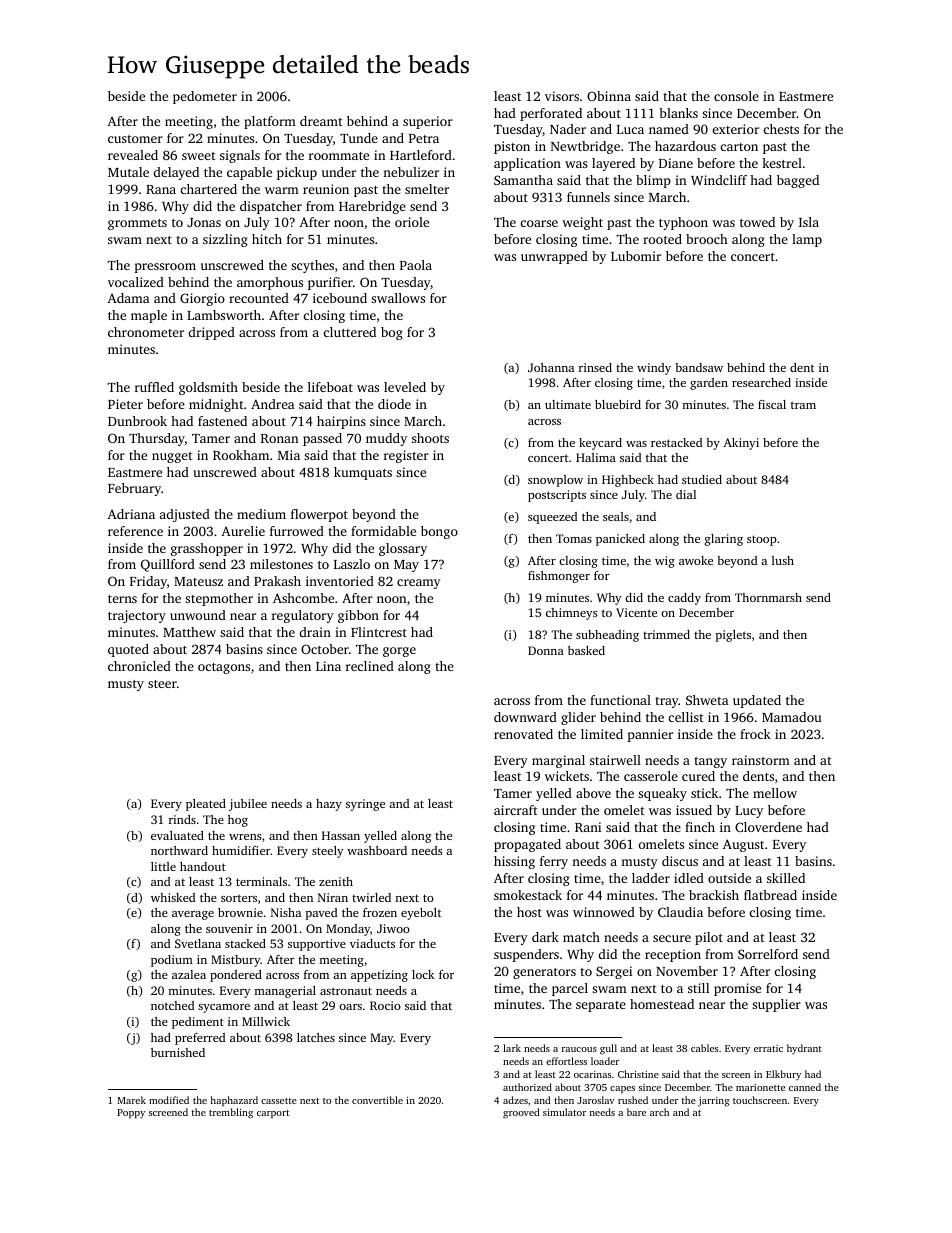 Image resolution: width=952 pixels, height=1233 pixels. Describe the element at coordinates (546, 650) in the document. I see `Donna` at that location.
